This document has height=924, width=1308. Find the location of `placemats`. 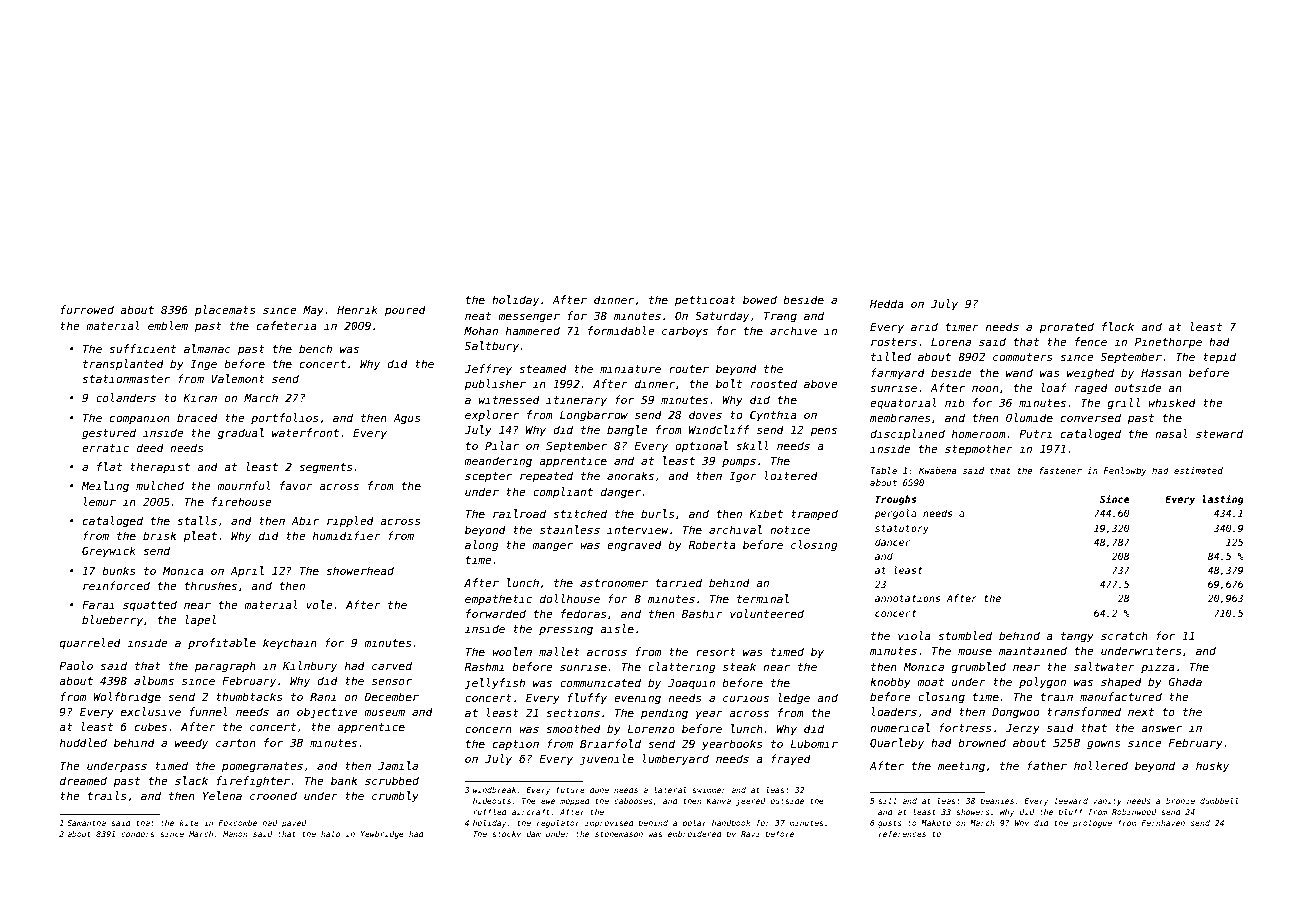

placemats is located at coordinates (225, 310).
